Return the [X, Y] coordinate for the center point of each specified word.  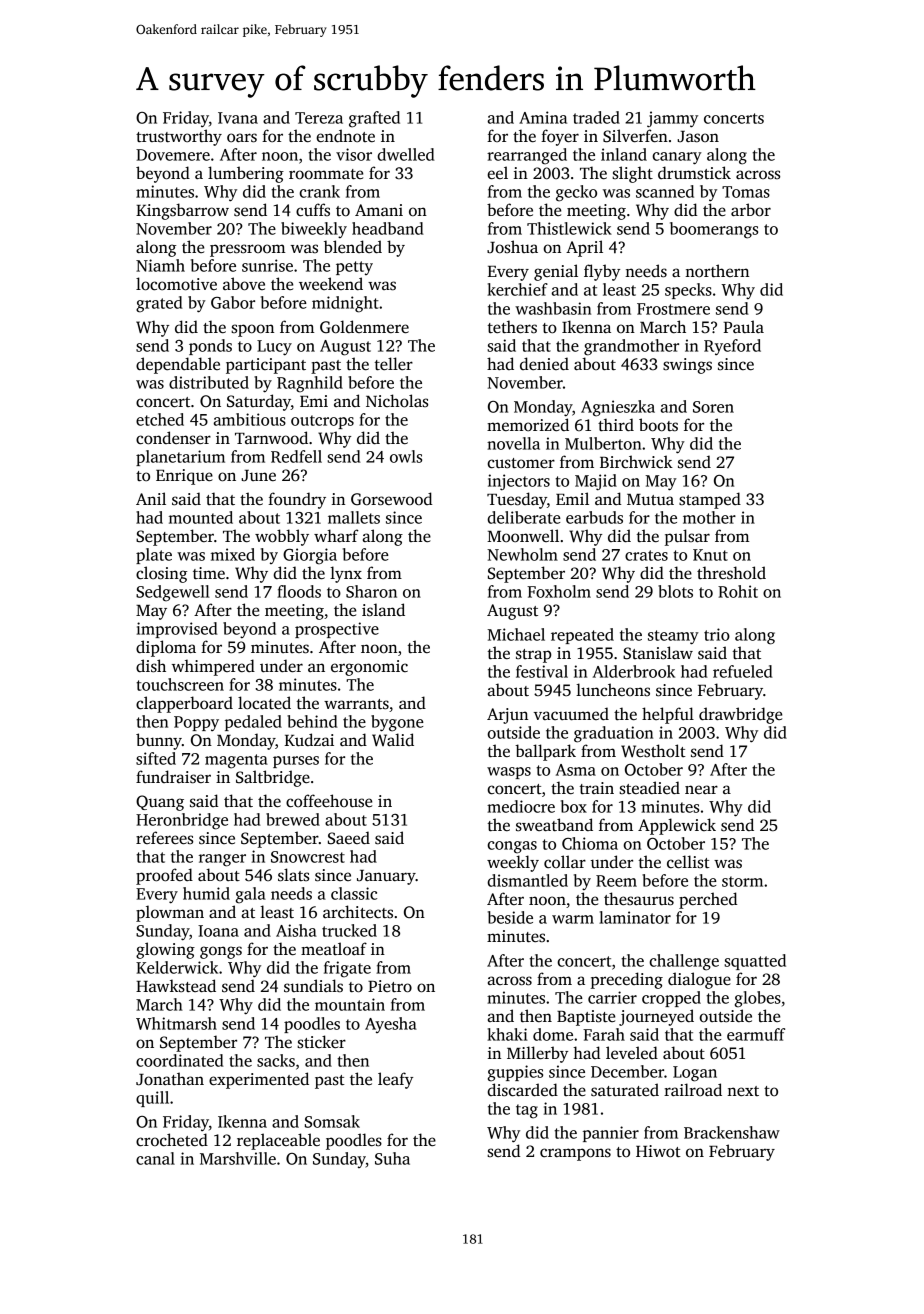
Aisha [296, 930]
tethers [512, 327]
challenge [684, 962]
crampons [575, 1154]
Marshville [238, 1158]
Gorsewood [391, 499]
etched [160, 419]
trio [717, 634]
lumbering [246, 174]
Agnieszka [618, 408]
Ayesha [391, 1025]
